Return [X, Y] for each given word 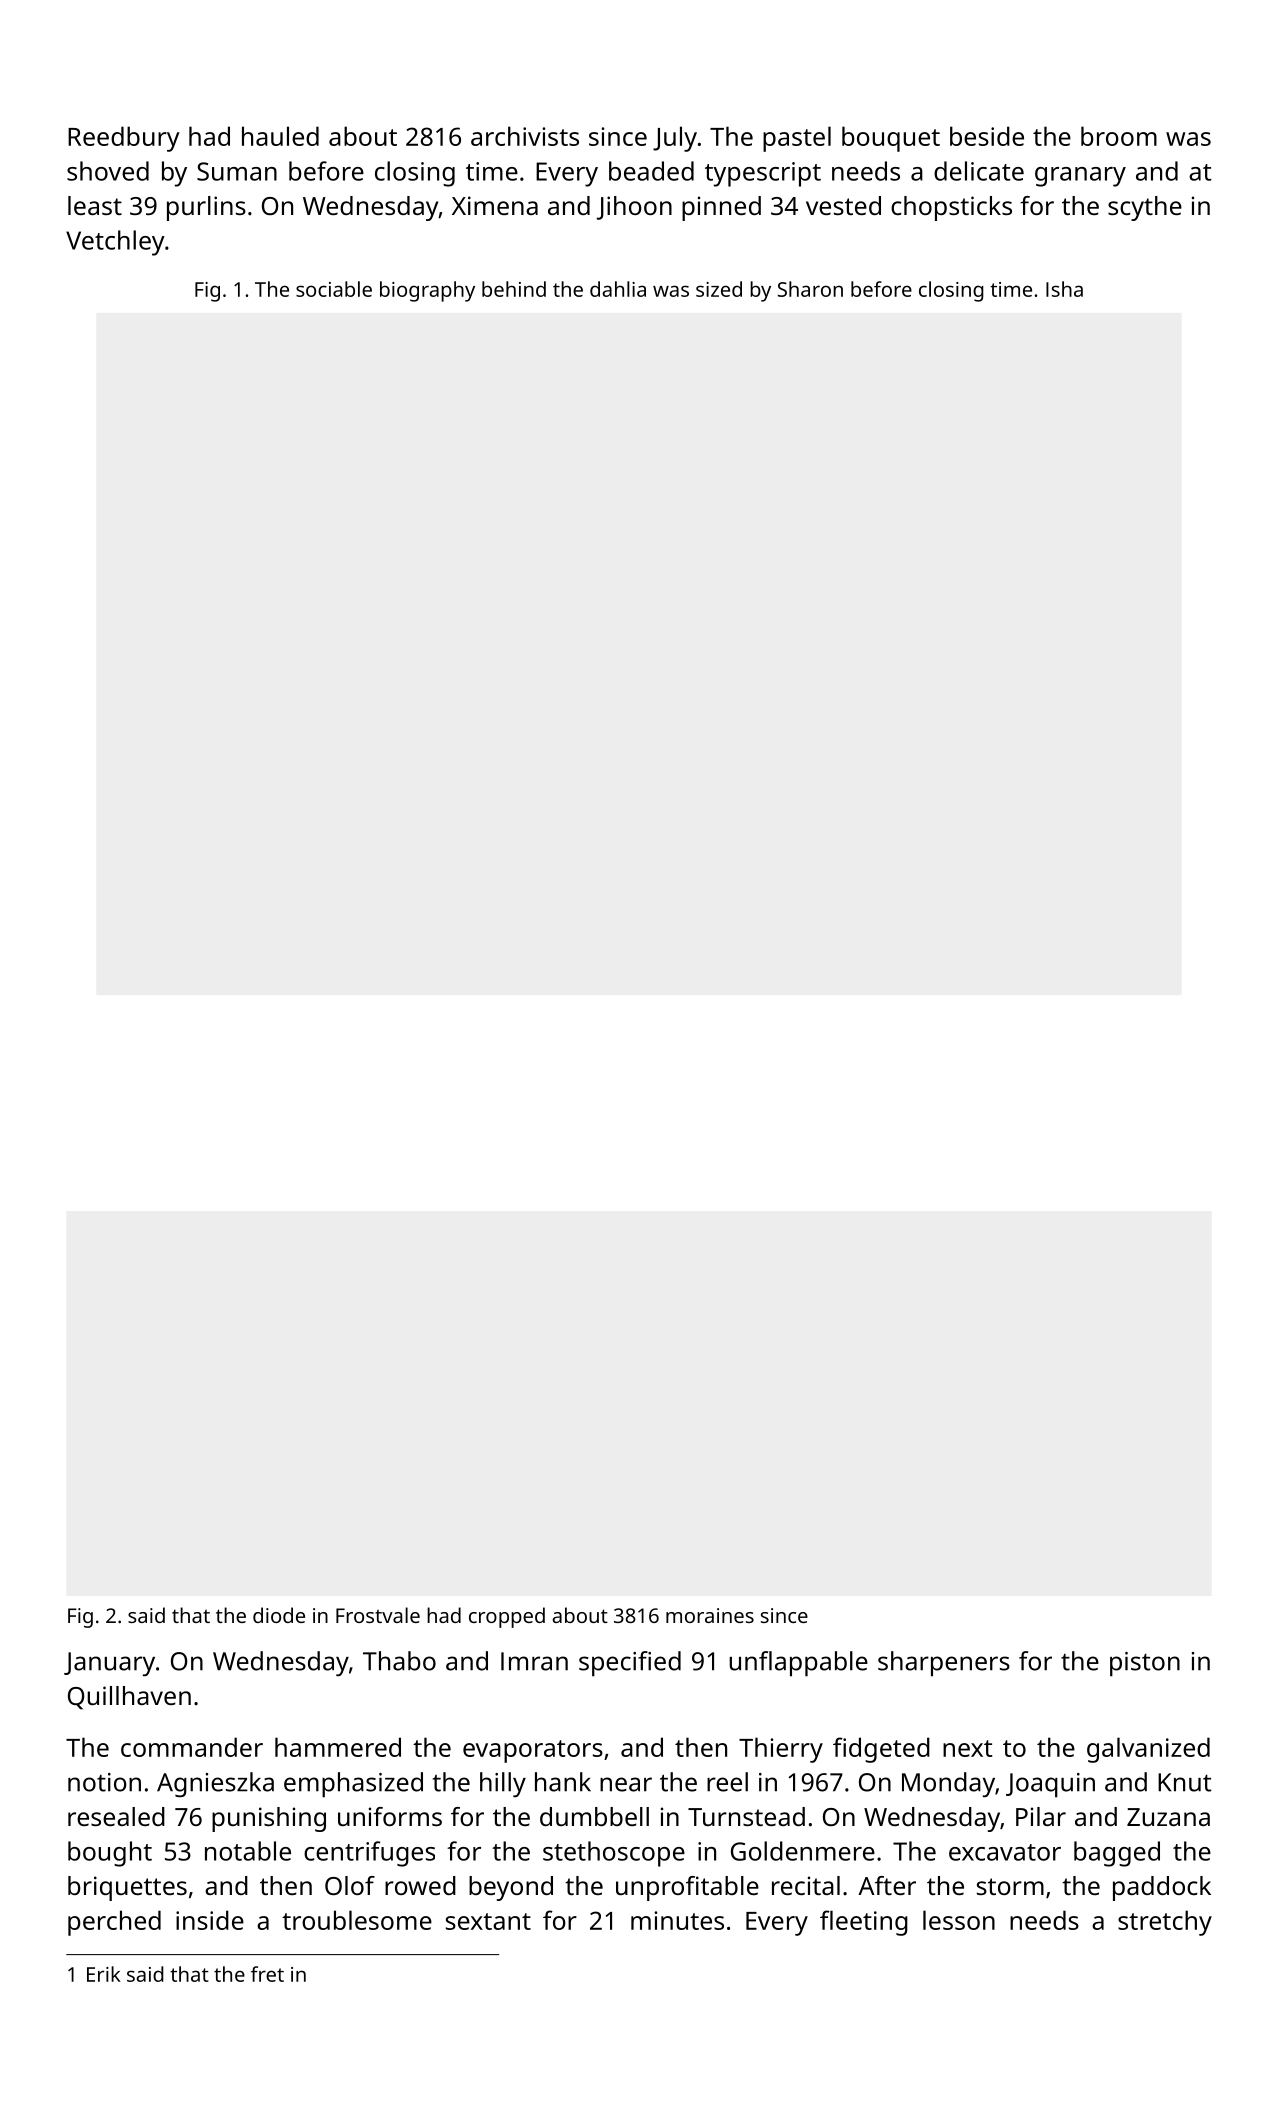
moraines [710, 1615]
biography [427, 291]
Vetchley [115, 243]
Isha [1064, 289]
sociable [334, 289]
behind [514, 289]
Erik [104, 1974]
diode [279, 1615]
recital [806, 1885]
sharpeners [944, 1664]
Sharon [810, 289]
